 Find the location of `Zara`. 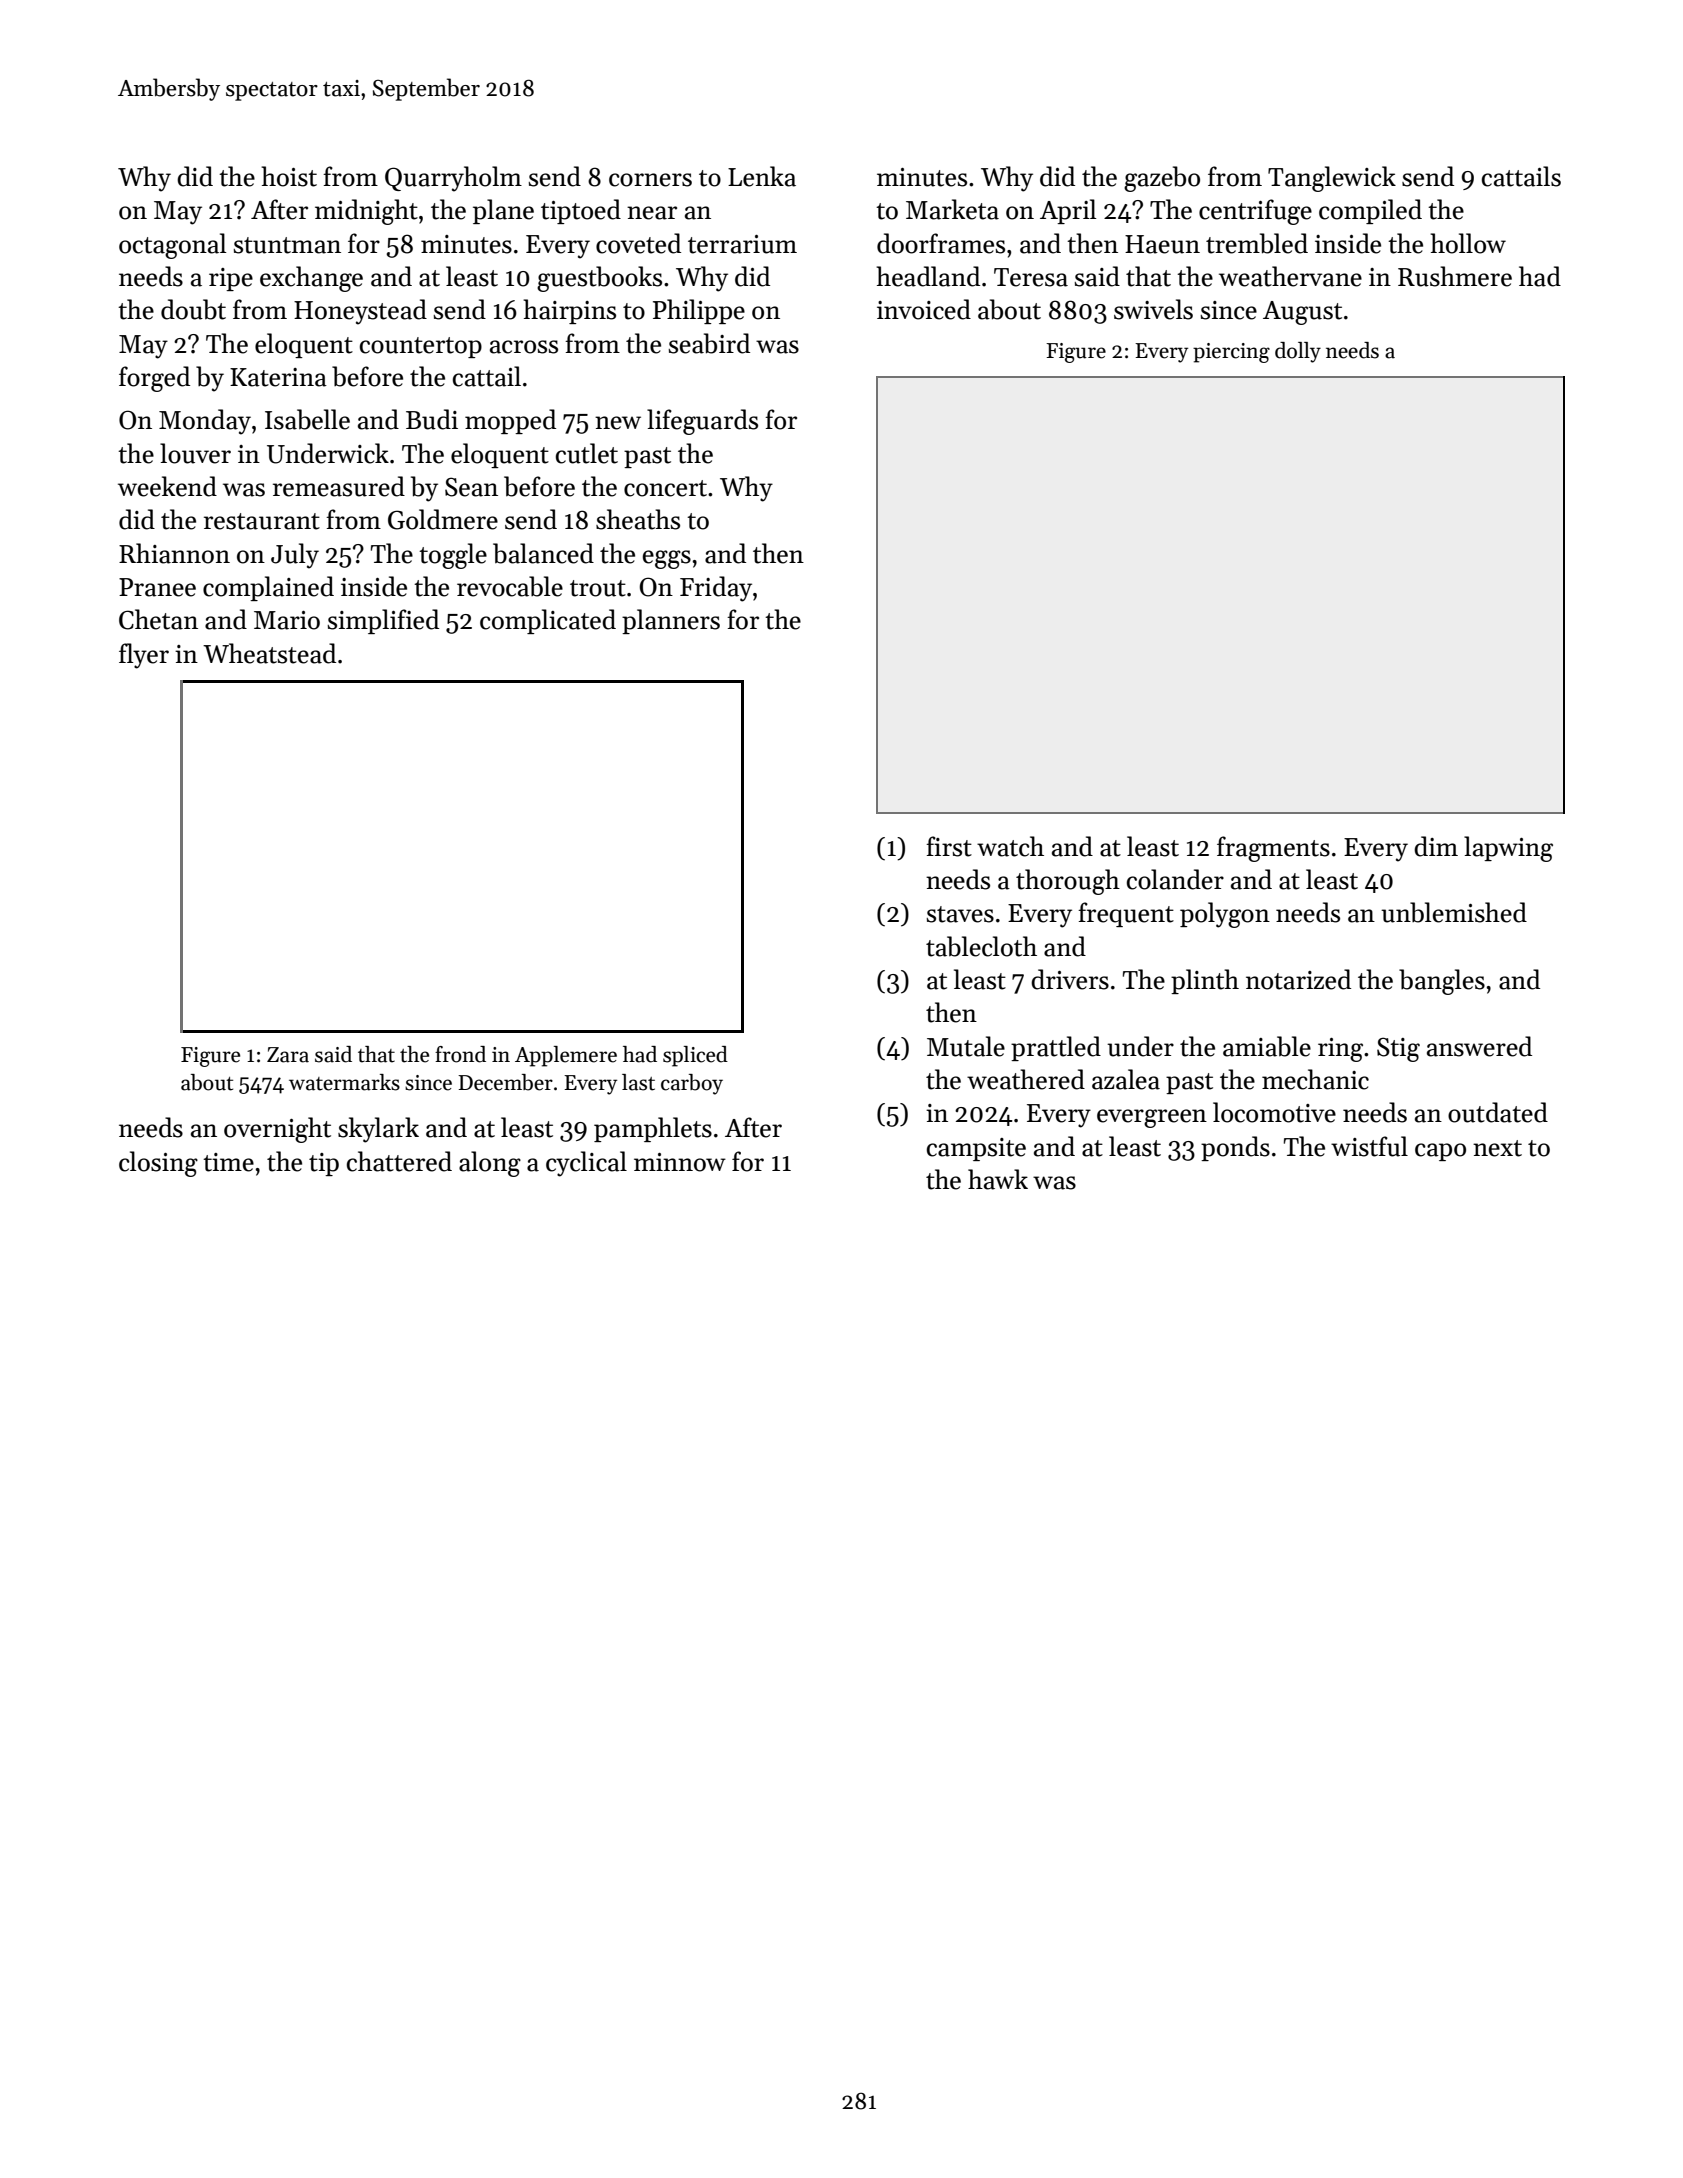

Zara is located at coordinates (288, 1055).
